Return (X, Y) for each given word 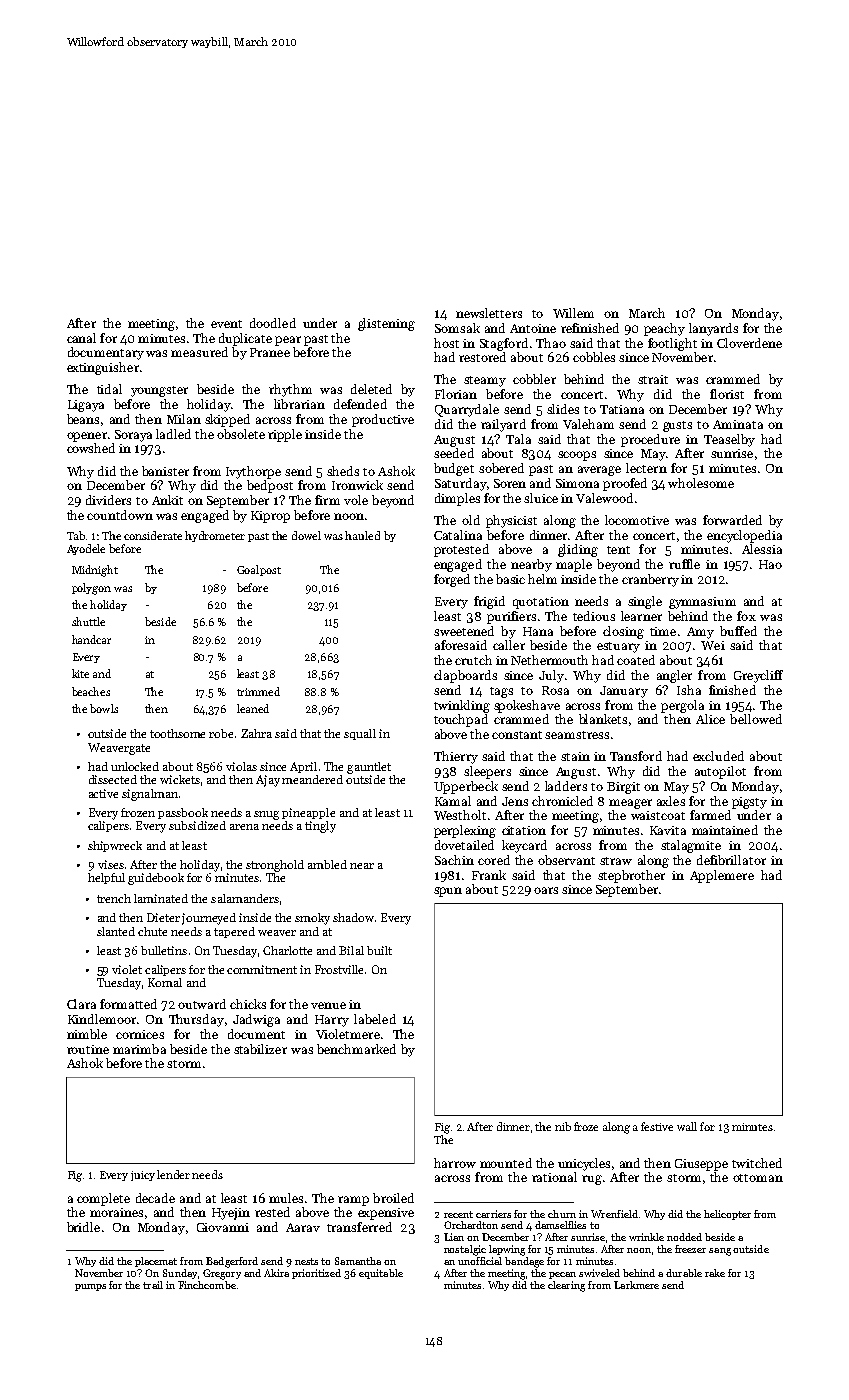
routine (88, 1049)
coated (636, 660)
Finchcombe (207, 1285)
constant (517, 735)
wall (687, 1126)
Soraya (133, 436)
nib (563, 1126)
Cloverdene (749, 343)
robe (221, 733)
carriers (493, 1214)
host (446, 343)
